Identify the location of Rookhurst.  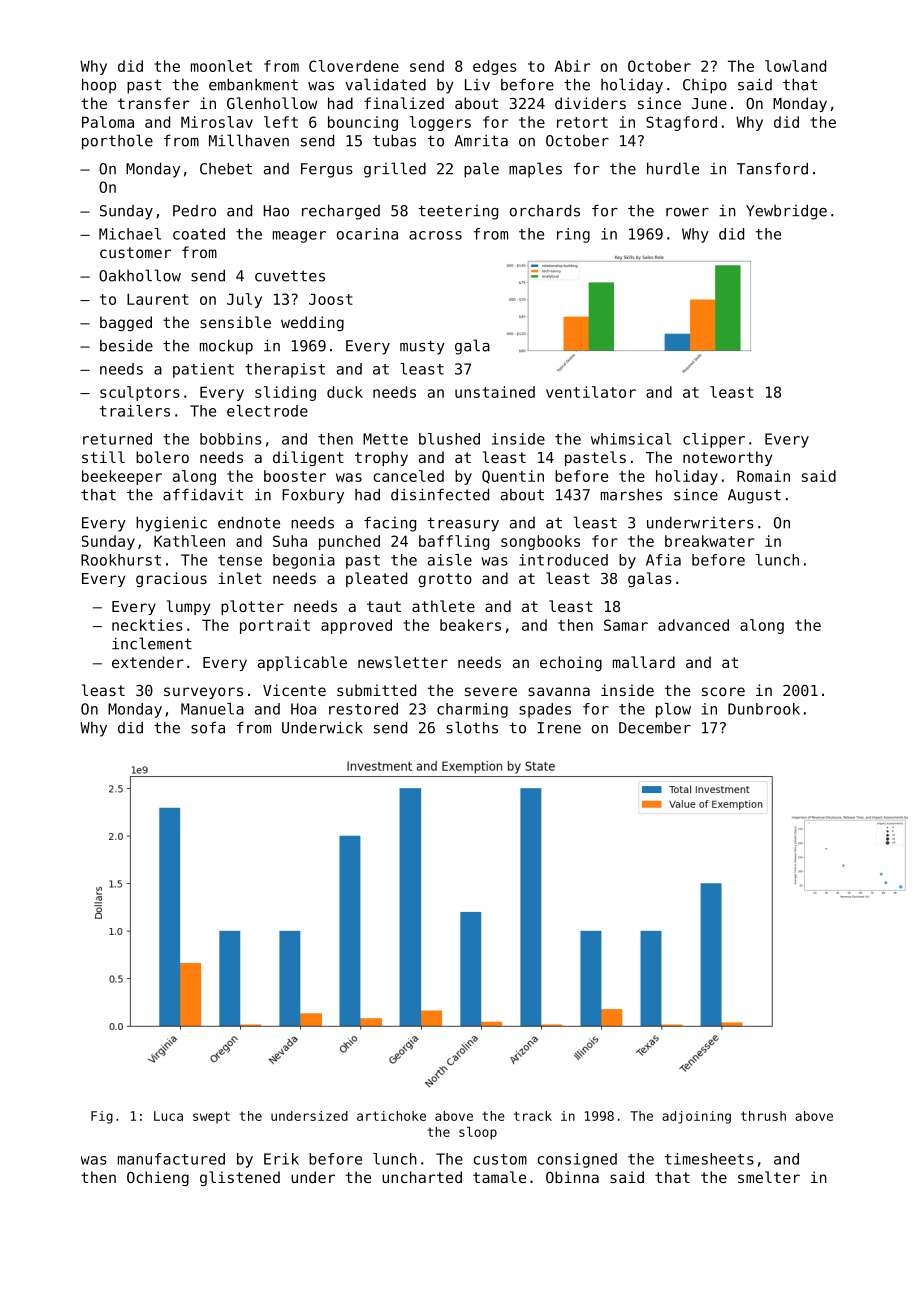
(121, 560).
